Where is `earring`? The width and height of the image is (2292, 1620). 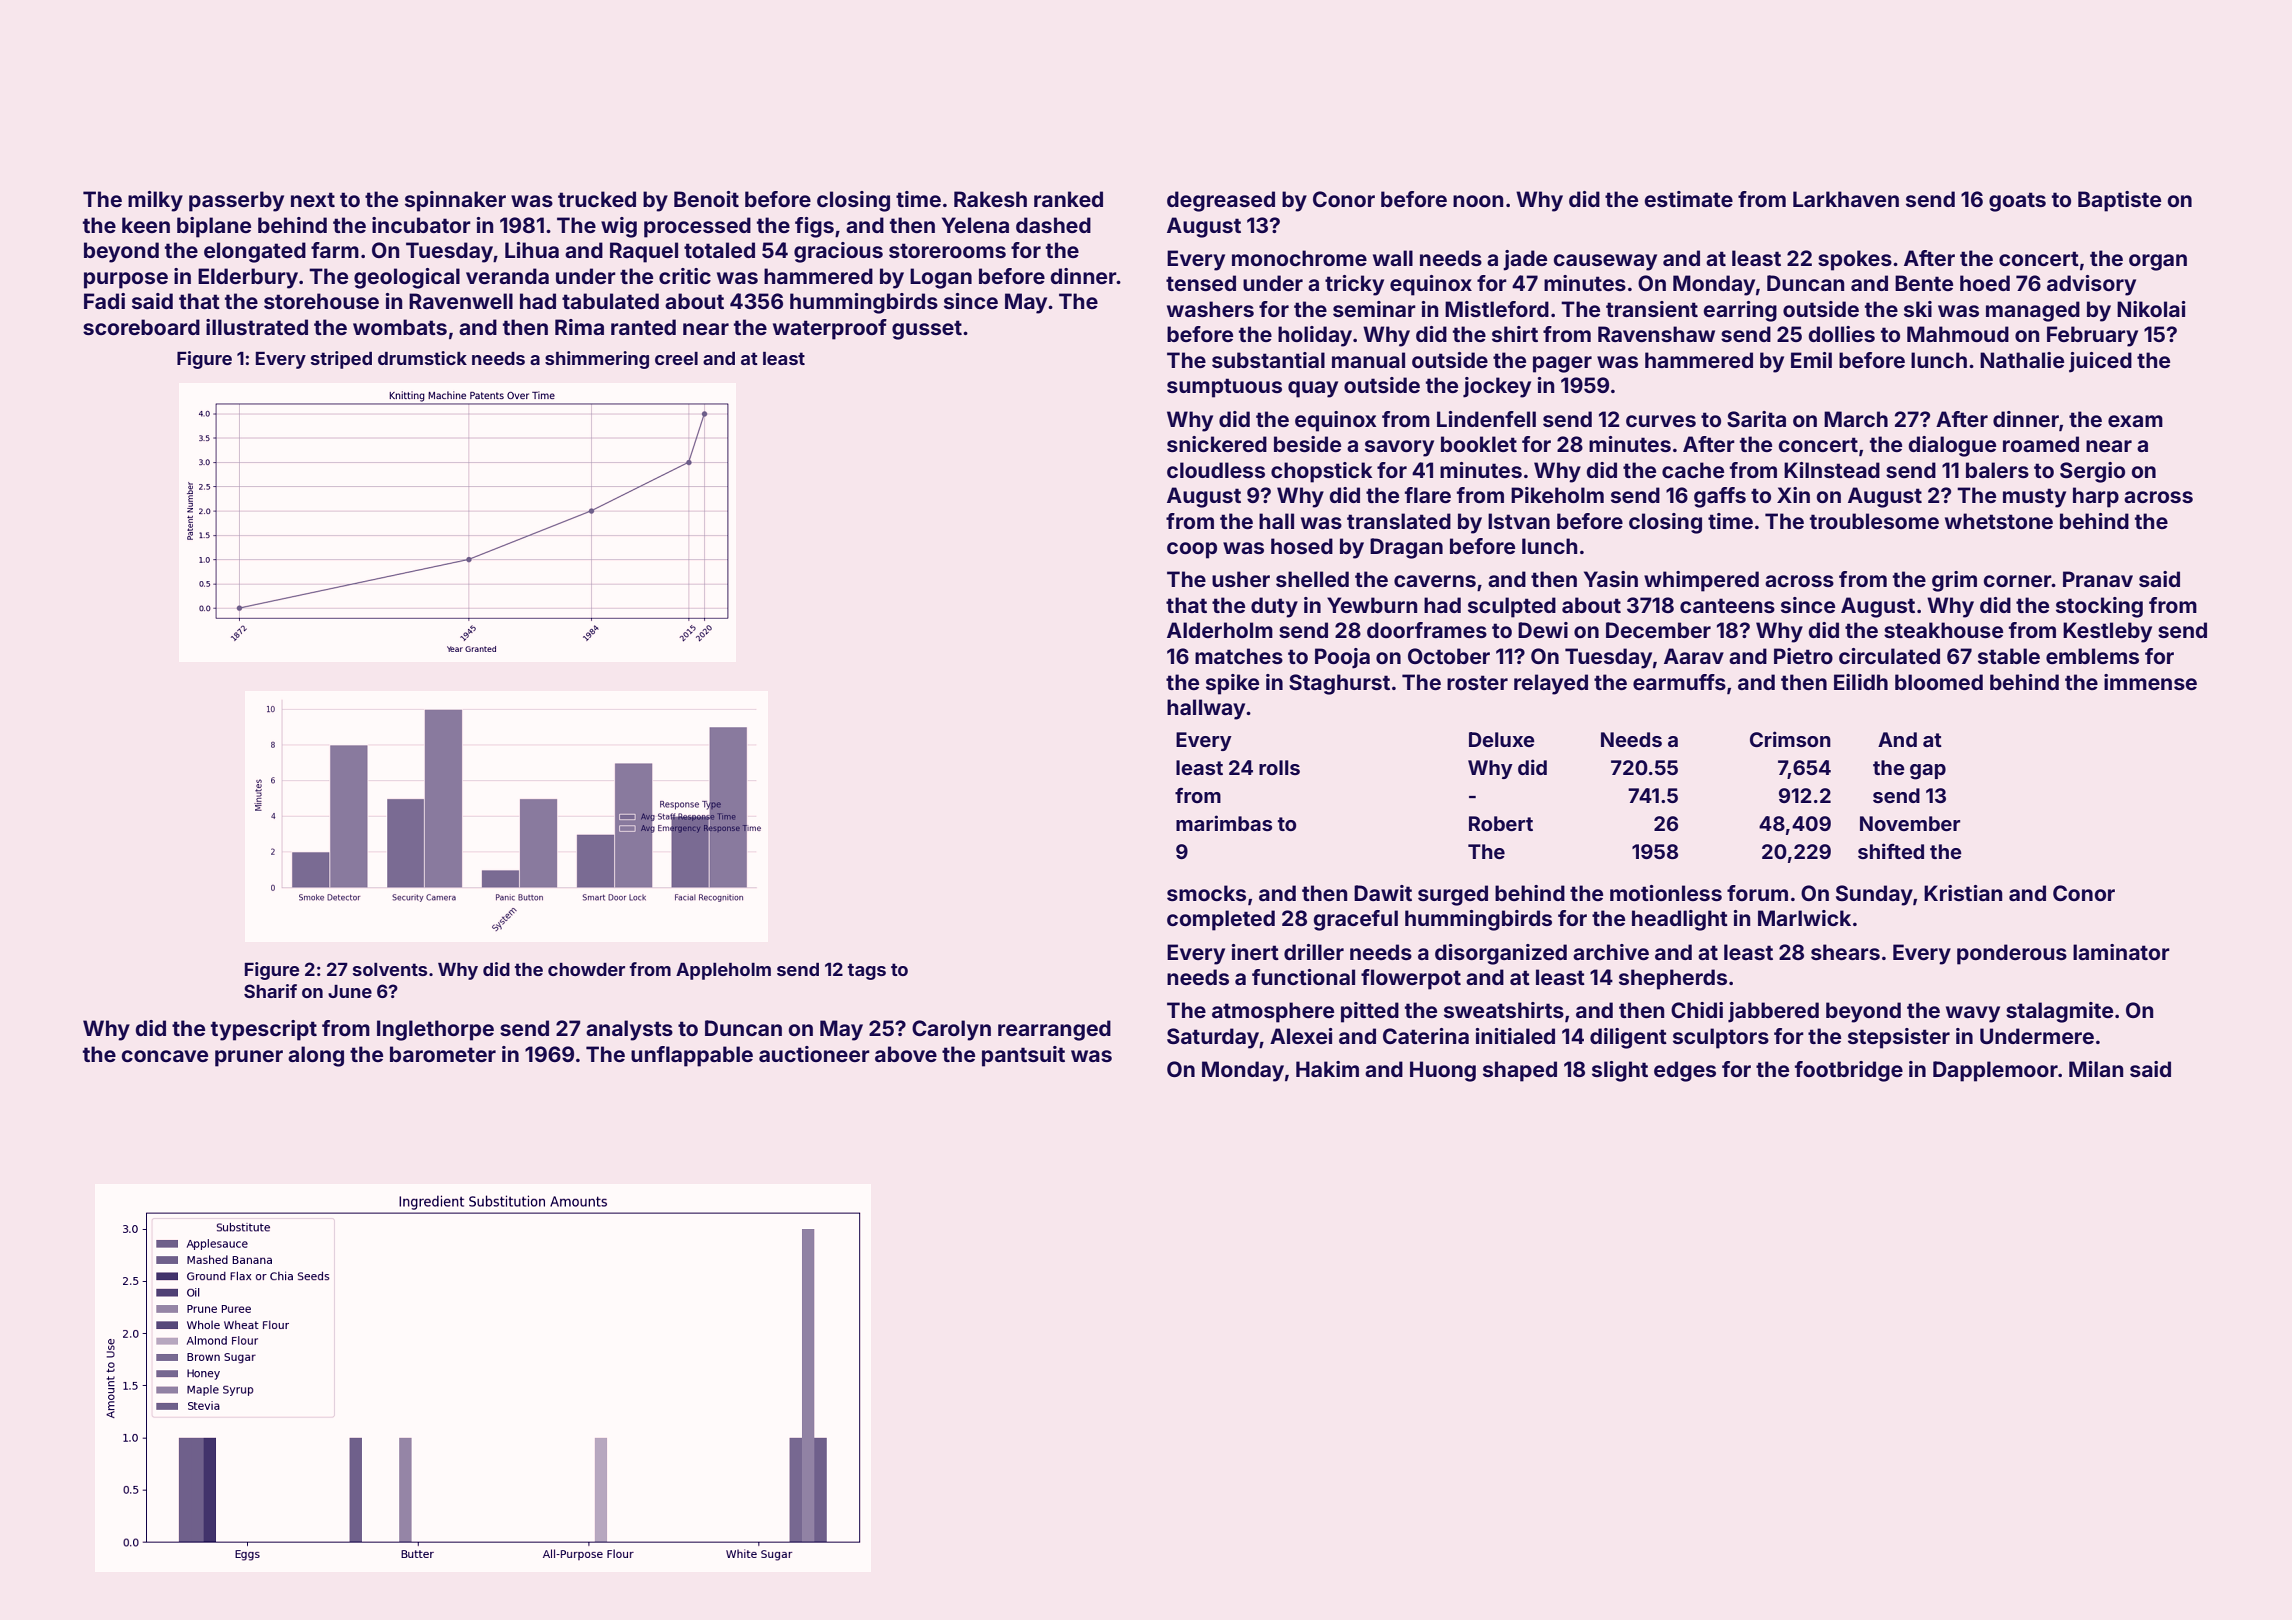
earring is located at coordinates (1740, 311).
